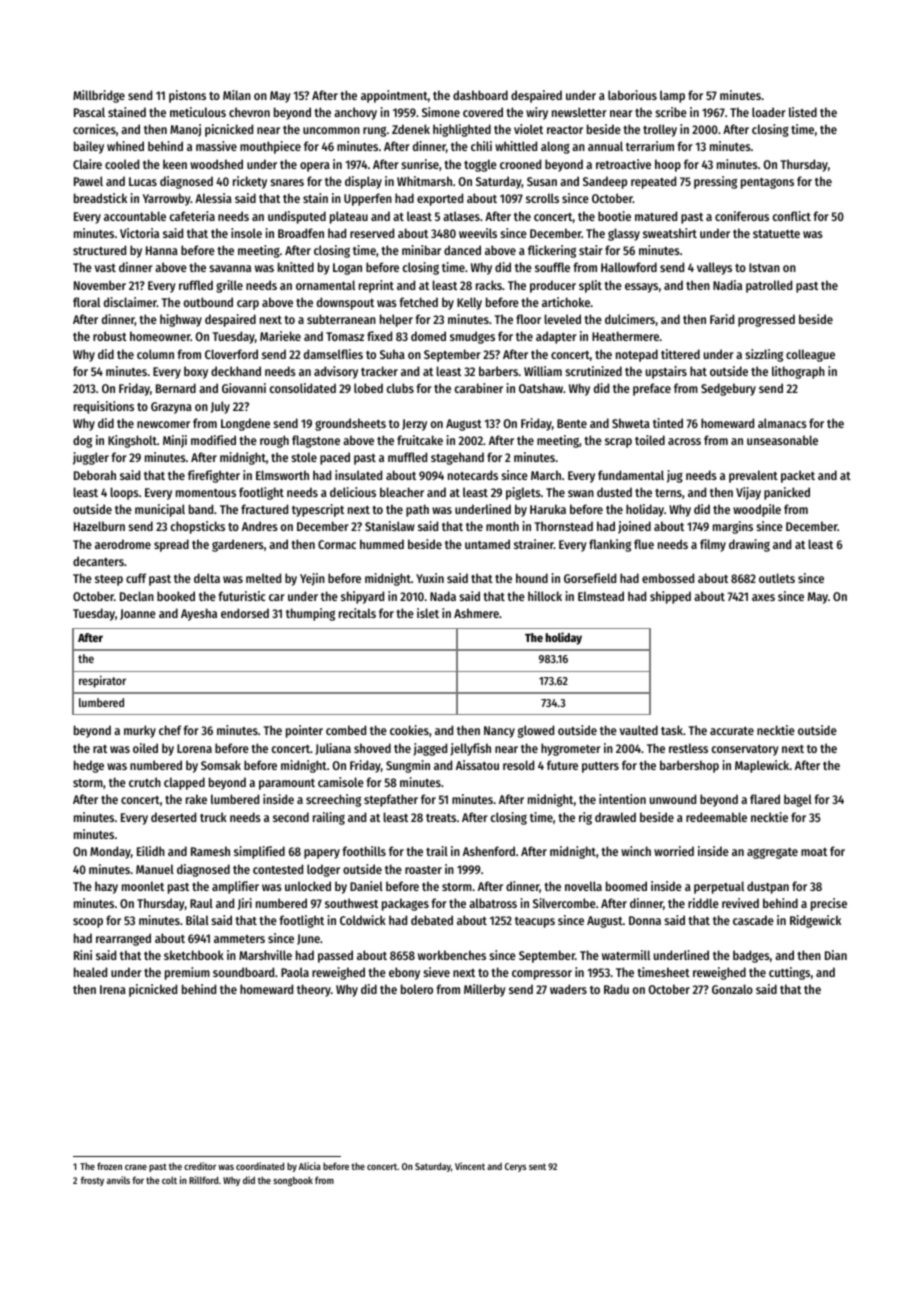 The image size is (924, 1314). I want to click on frosty, so click(92, 1181).
